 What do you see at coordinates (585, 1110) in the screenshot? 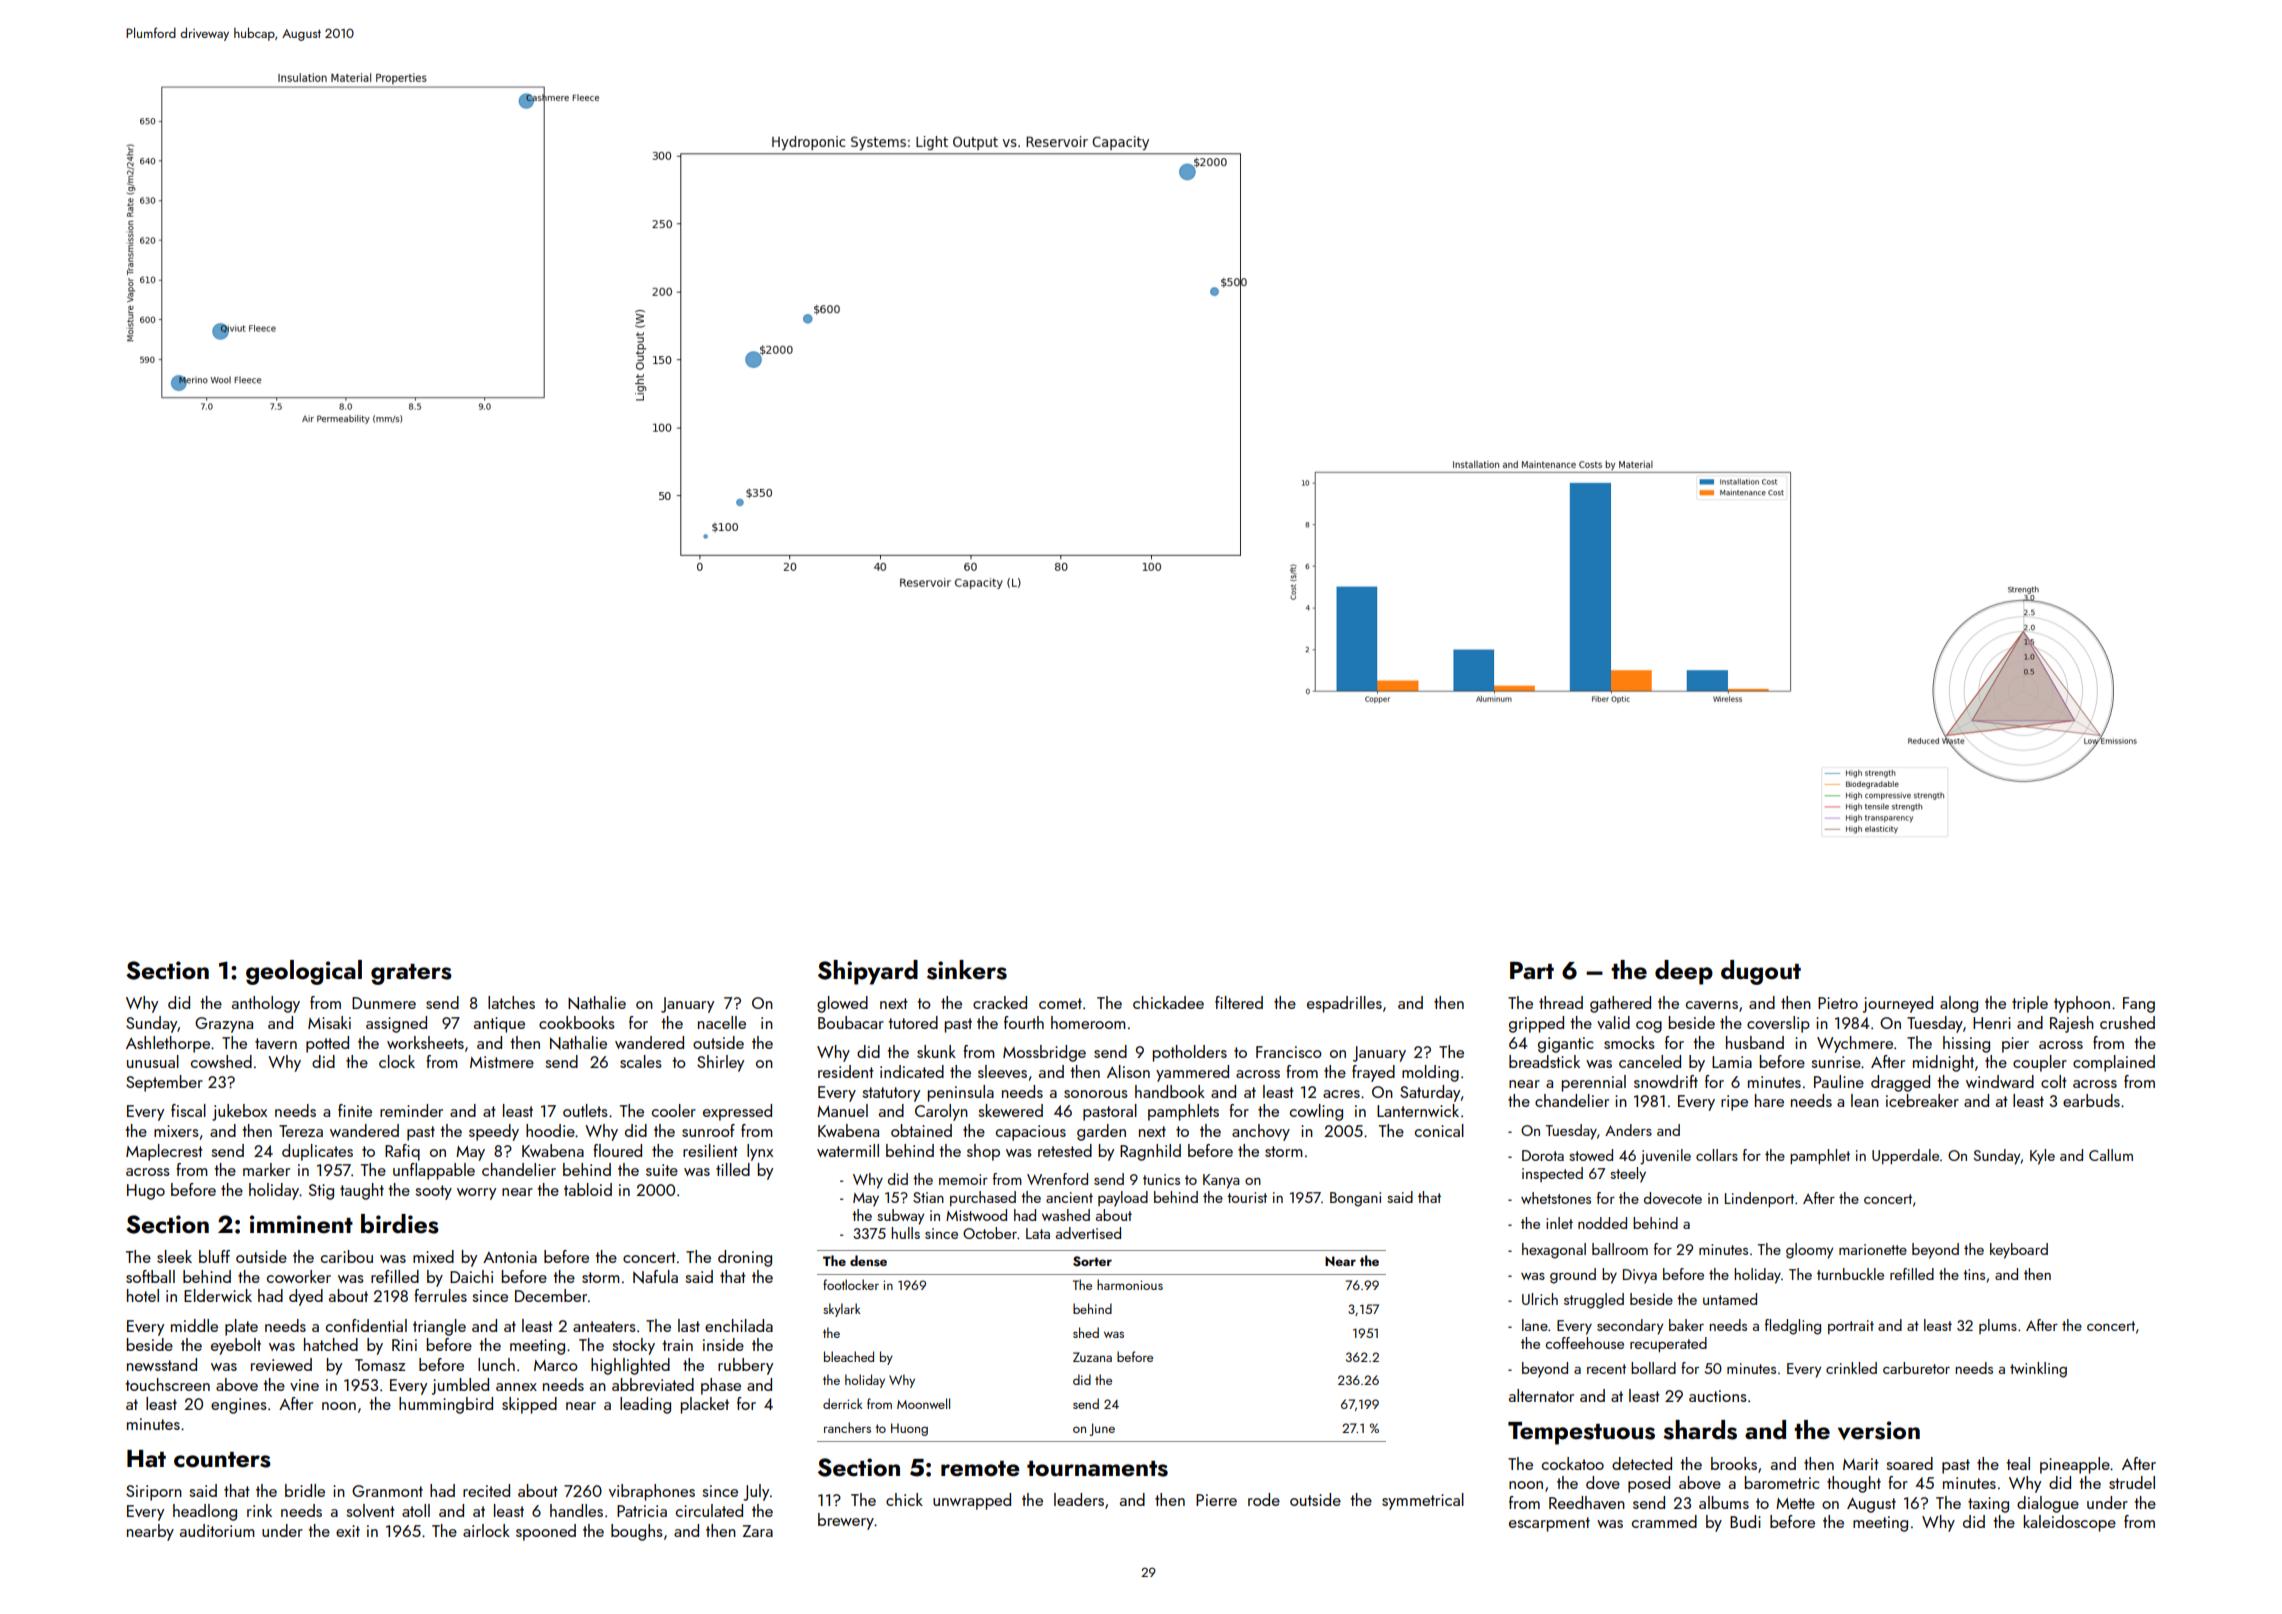
I see `outlets` at bounding box center [585, 1110].
